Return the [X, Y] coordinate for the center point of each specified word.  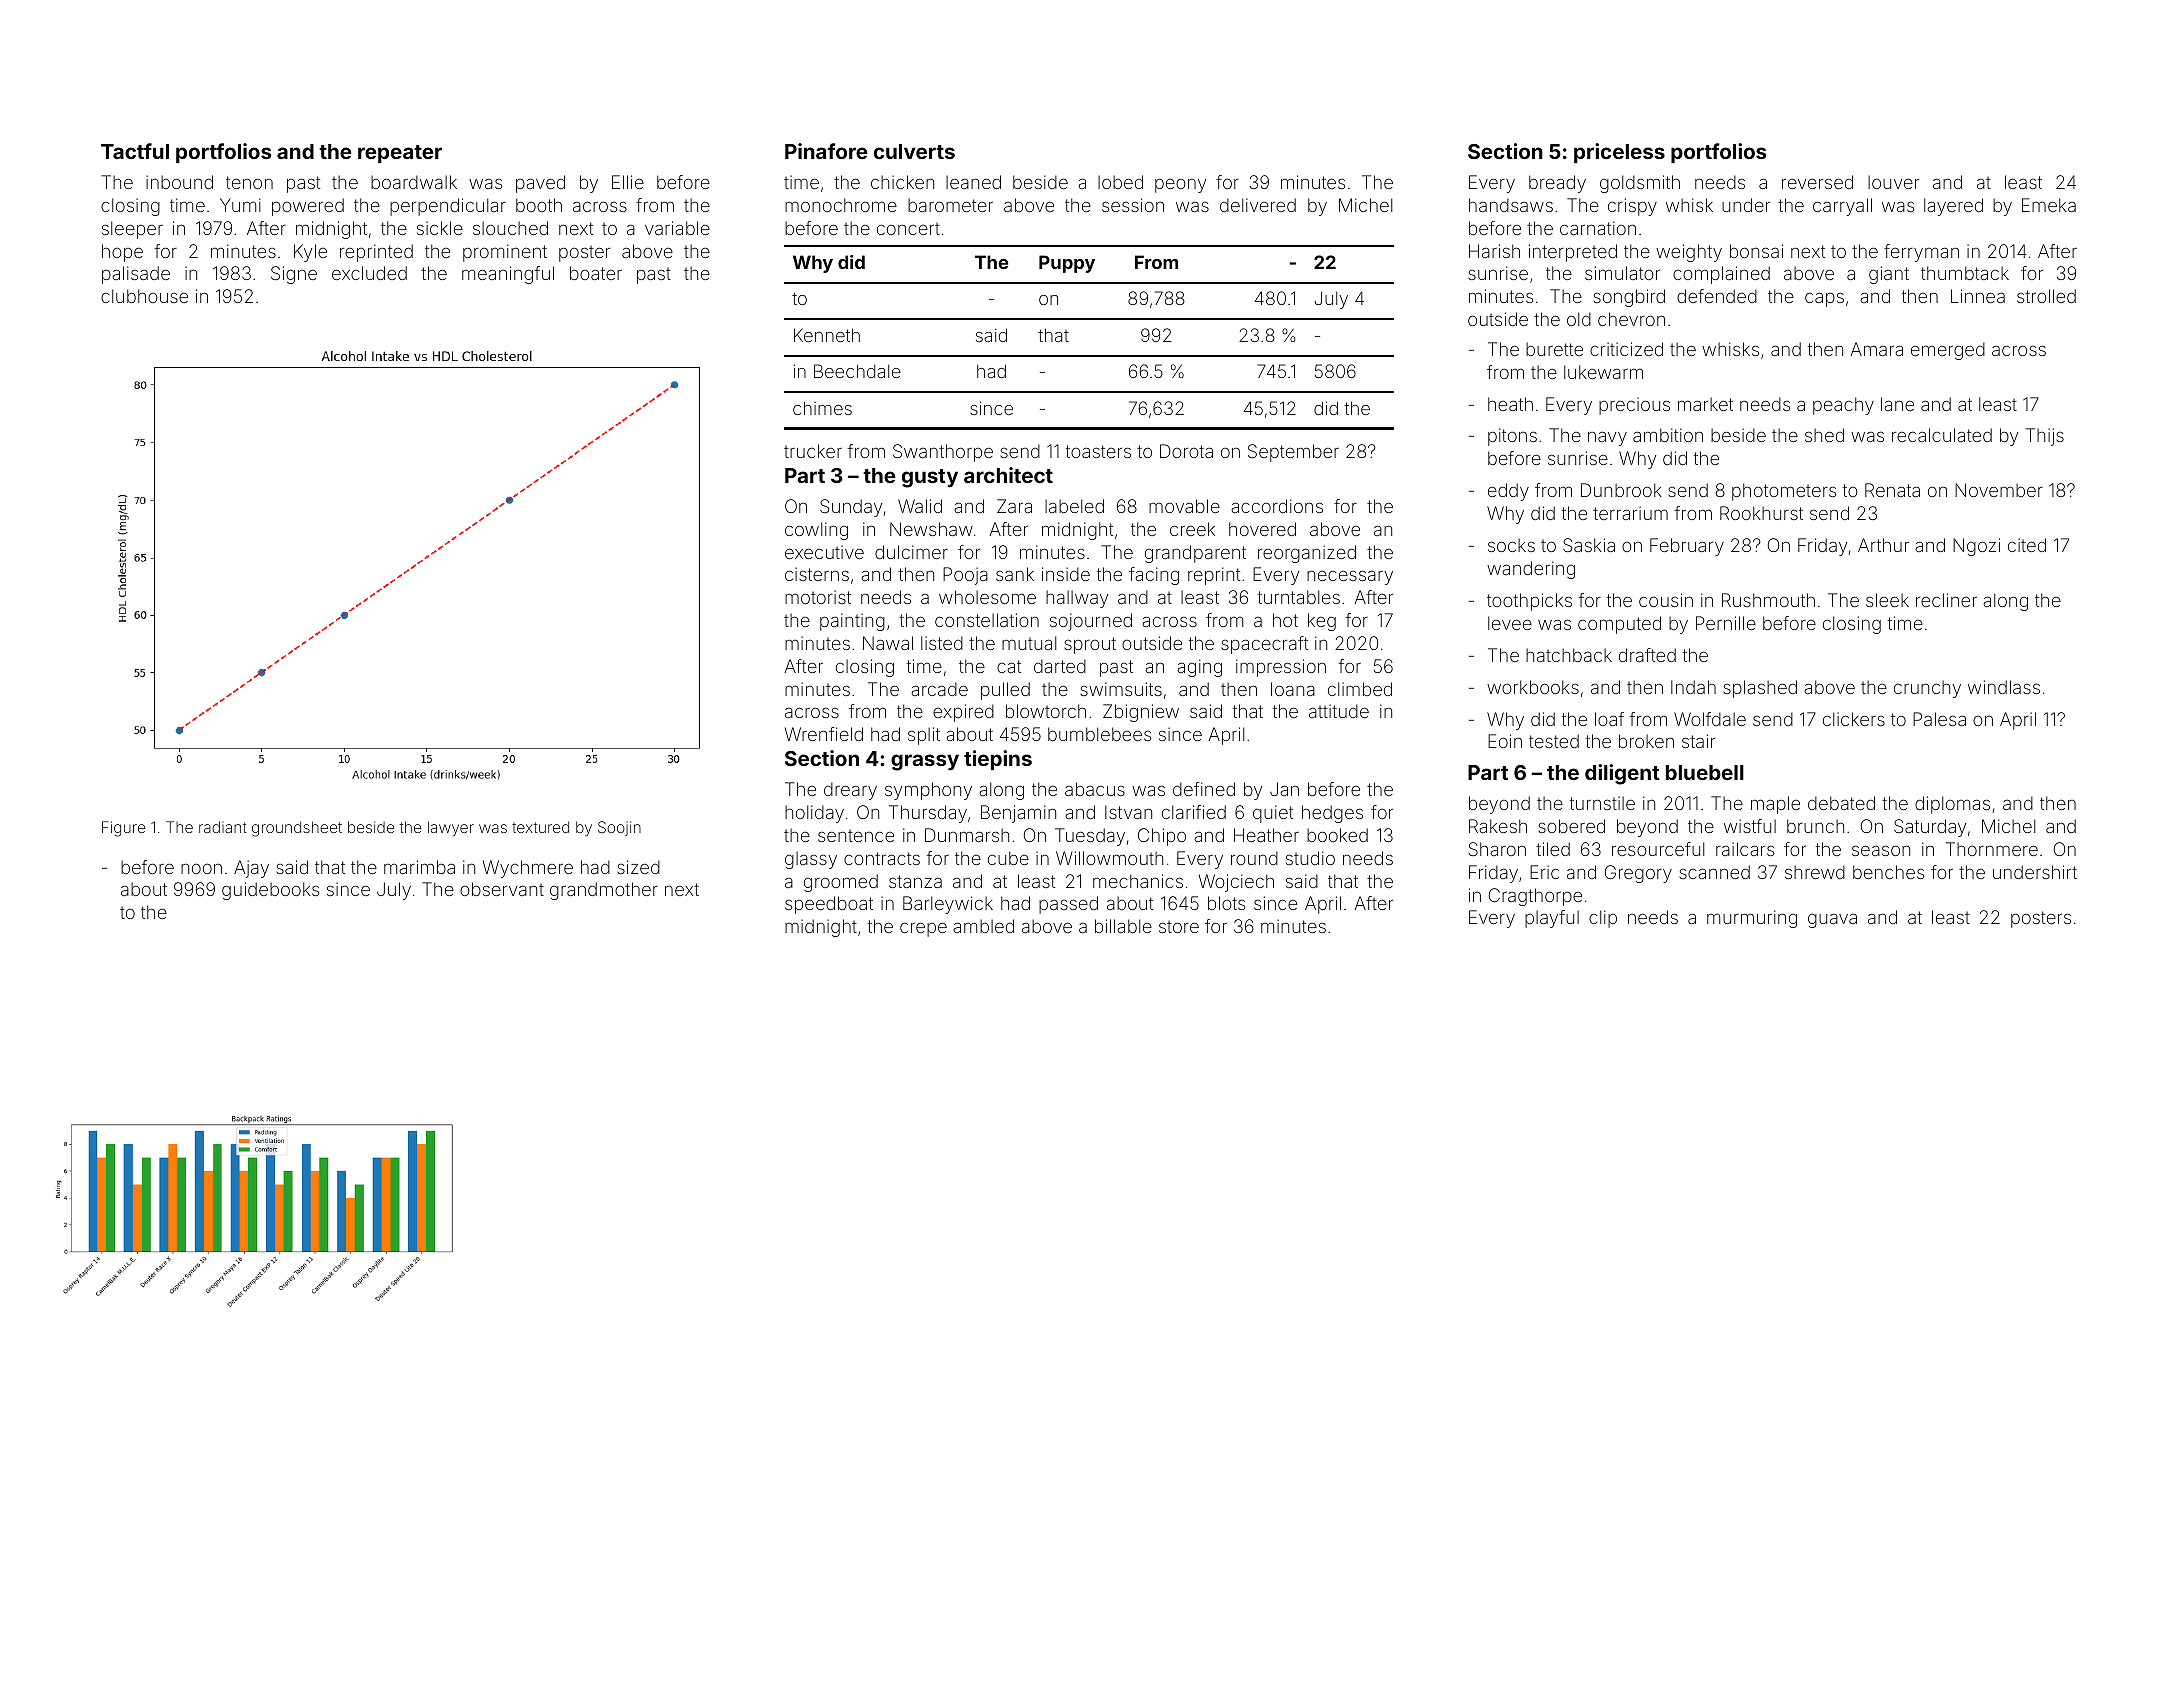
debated [1841, 803]
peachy [1843, 406]
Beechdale [857, 371]
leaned [973, 182]
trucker [813, 451]
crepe [923, 929]
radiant [222, 827]
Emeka [2049, 205]
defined [1204, 789]
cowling [816, 531]
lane [1897, 404]
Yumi [240, 205]
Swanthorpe [943, 453]
